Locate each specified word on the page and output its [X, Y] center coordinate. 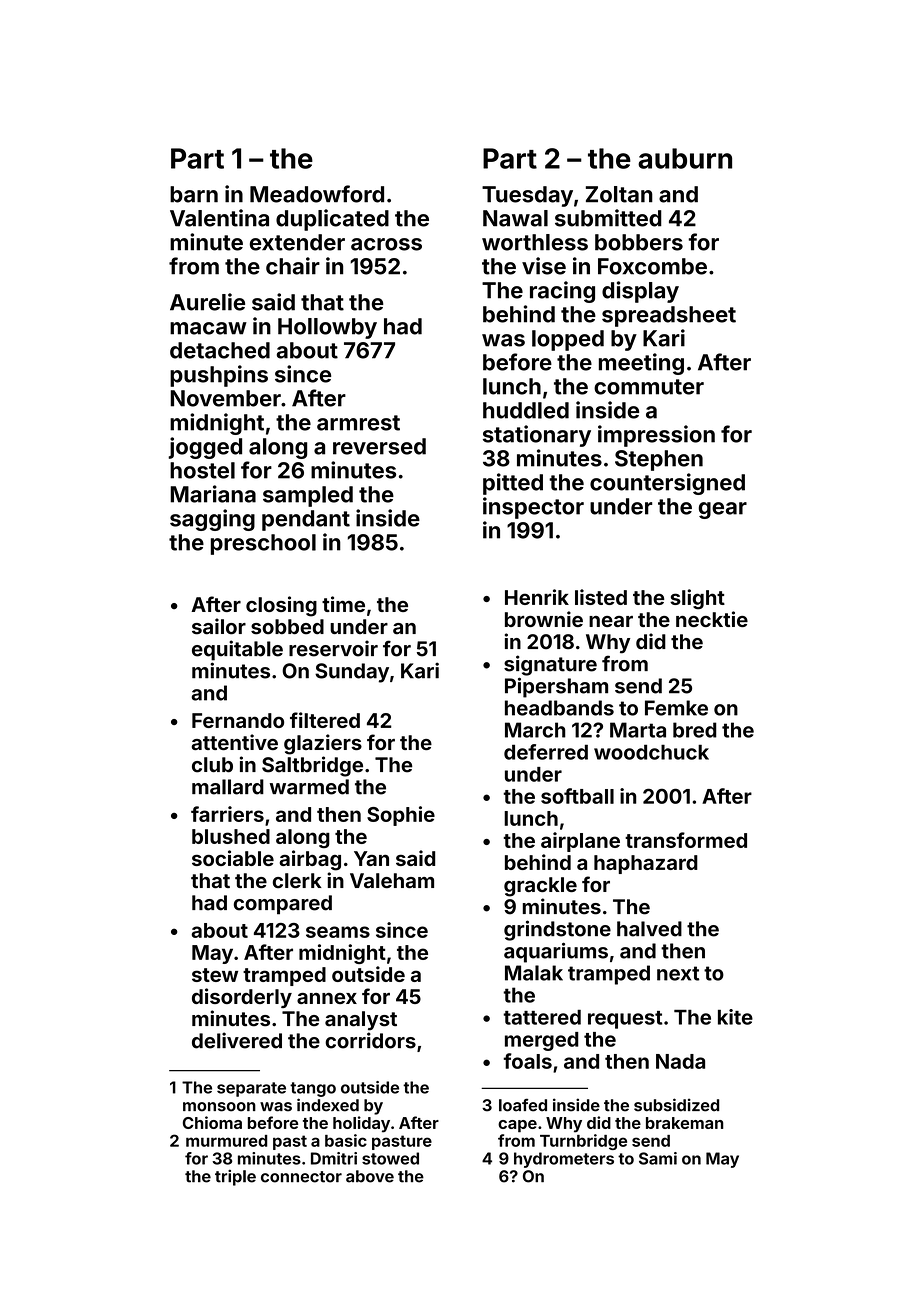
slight [697, 599]
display [640, 292]
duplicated [332, 220]
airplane [580, 842]
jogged [205, 448]
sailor [219, 626]
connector [301, 1177]
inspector [533, 508]
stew [215, 975]
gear [723, 510]
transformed [686, 840]
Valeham [392, 881]
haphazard [646, 864]
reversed [379, 446]
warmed [309, 787]
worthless [535, 242]
